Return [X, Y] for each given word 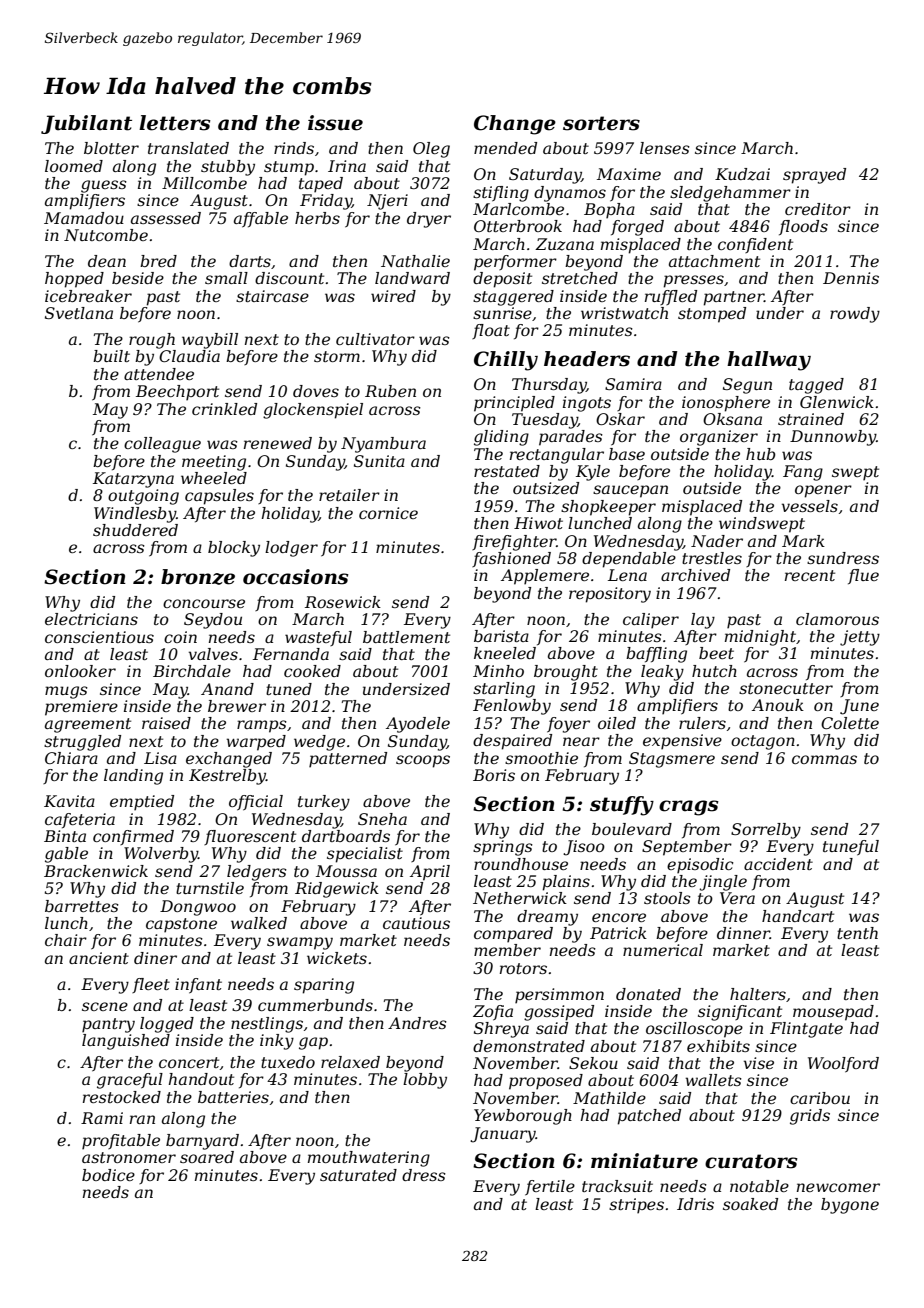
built [111, 356]
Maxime [629, 174]
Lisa [160, 758]
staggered [513, 298]
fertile [550, 1187]
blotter [111, 148]
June [859, 707]
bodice [108, 1175]
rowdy [855, 315]
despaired [512, 742]
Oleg [431, 150]
